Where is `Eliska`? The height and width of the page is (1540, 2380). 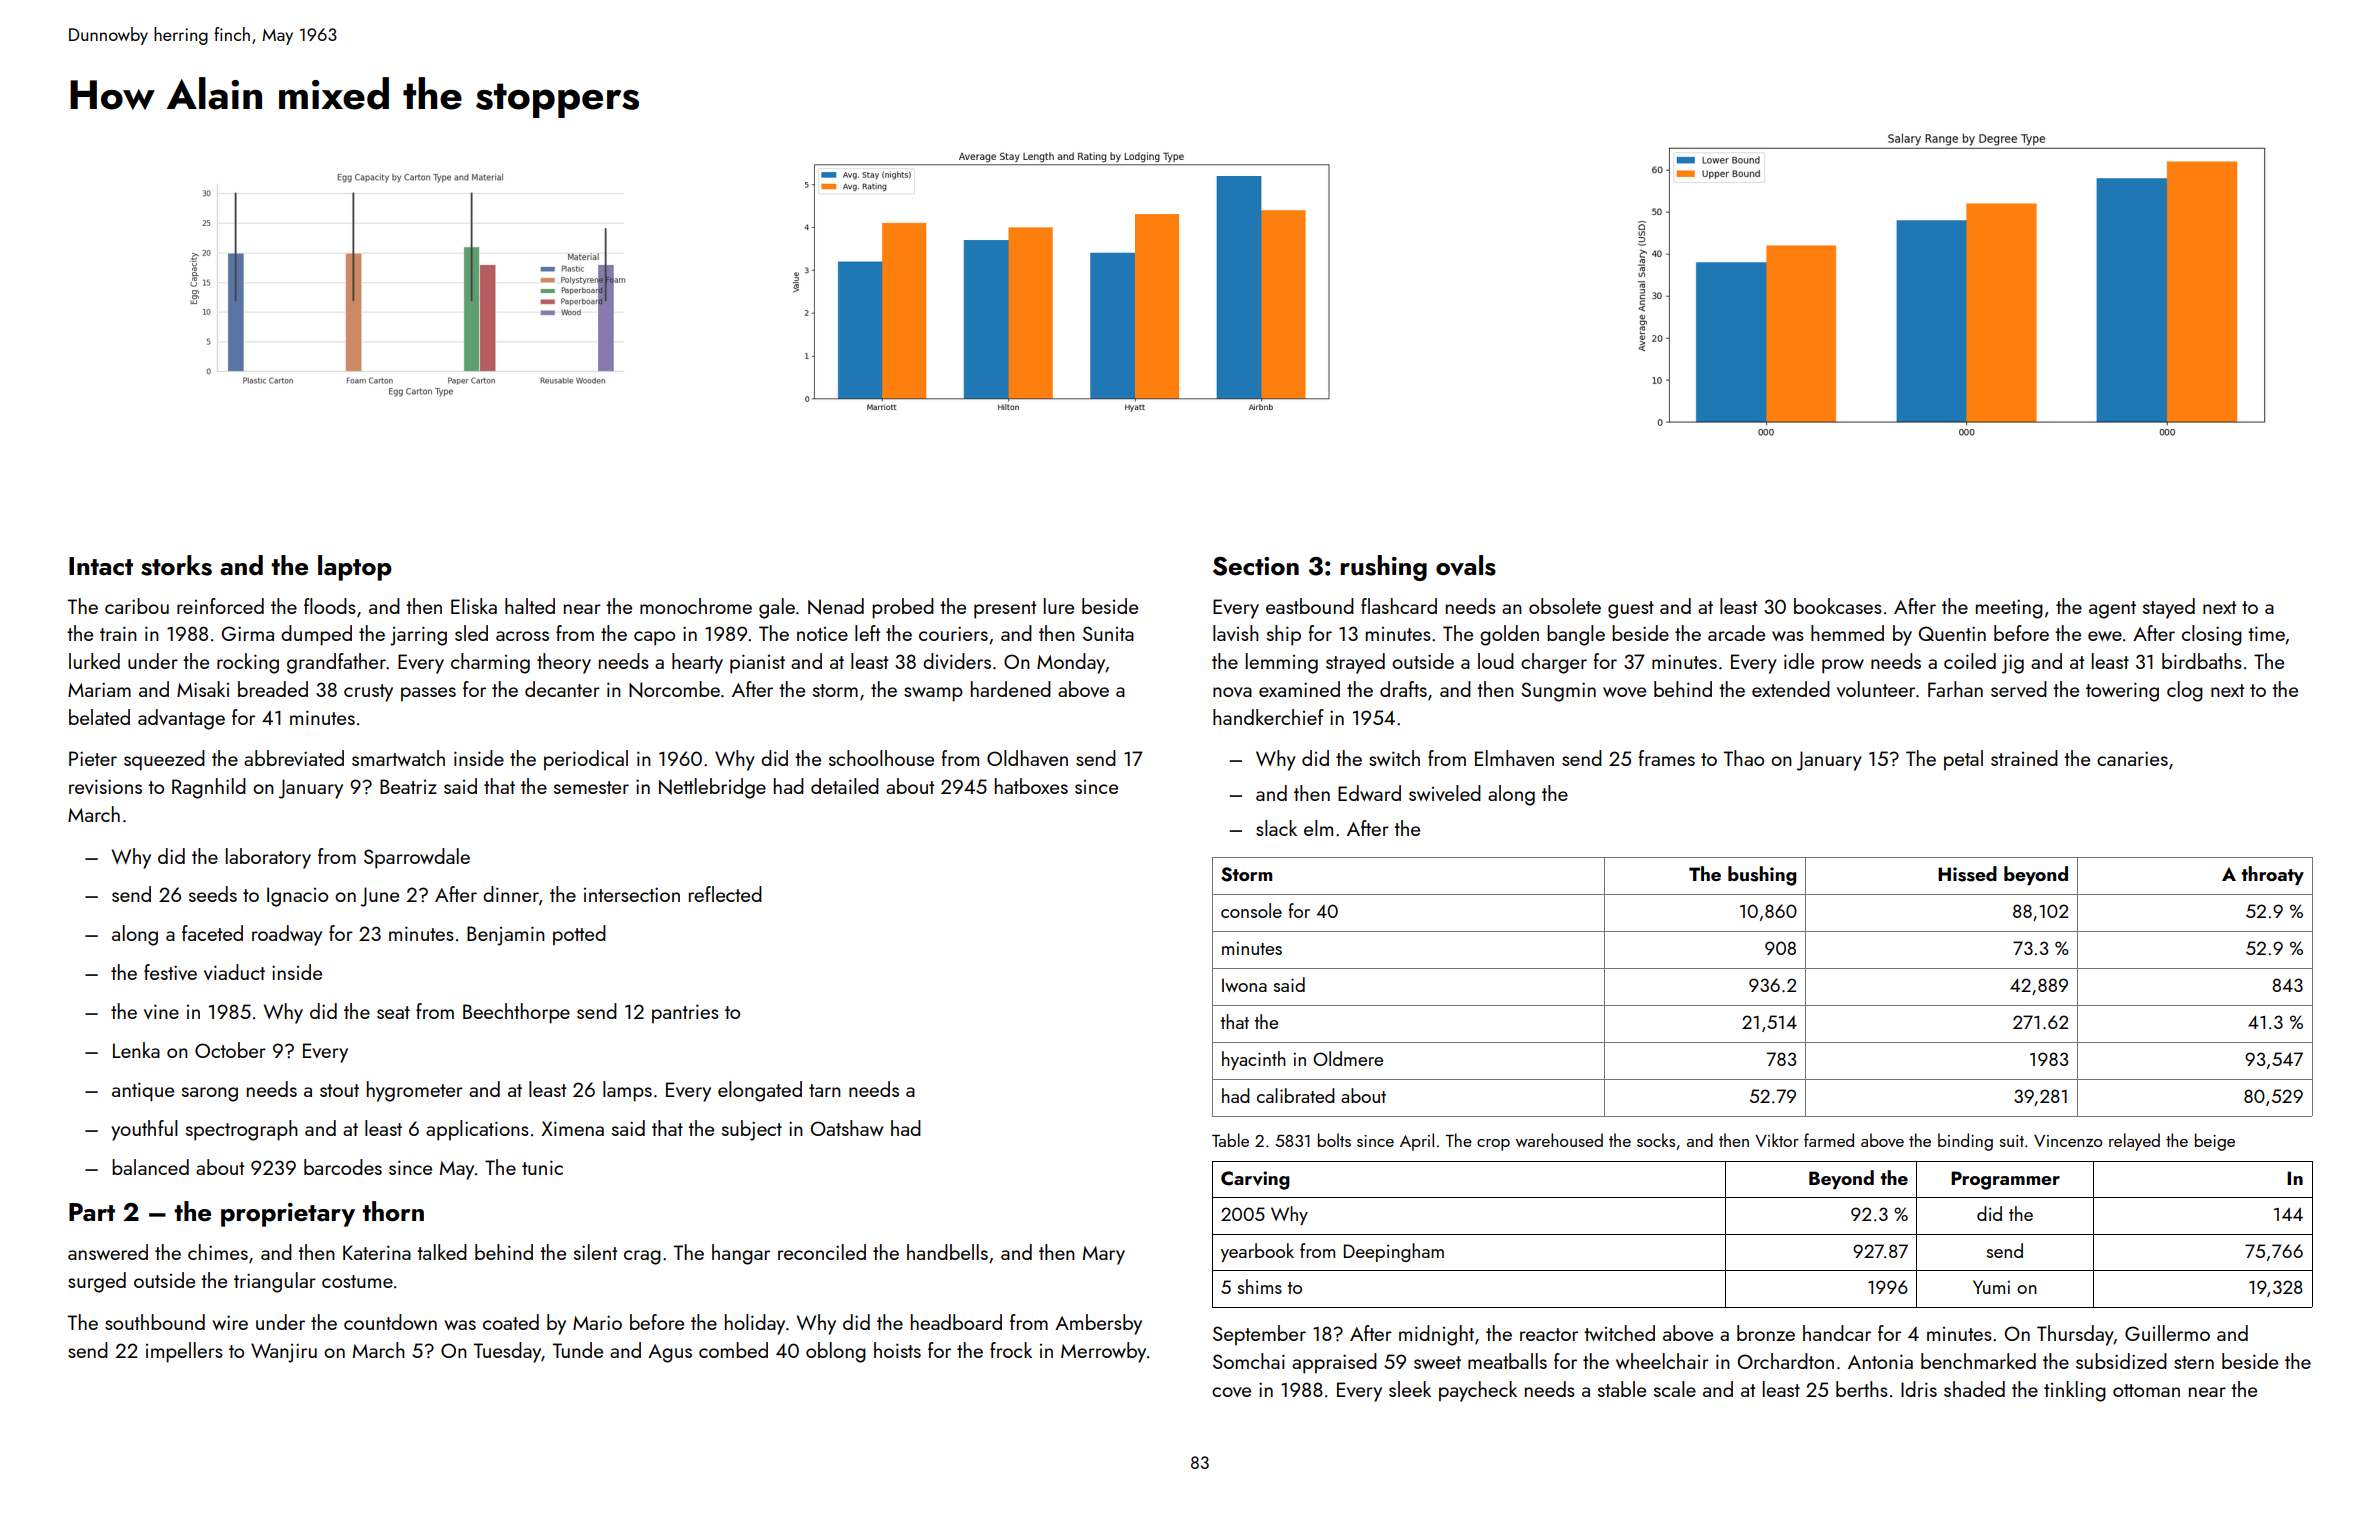
Eliska is located at coordinates (474, 606).
